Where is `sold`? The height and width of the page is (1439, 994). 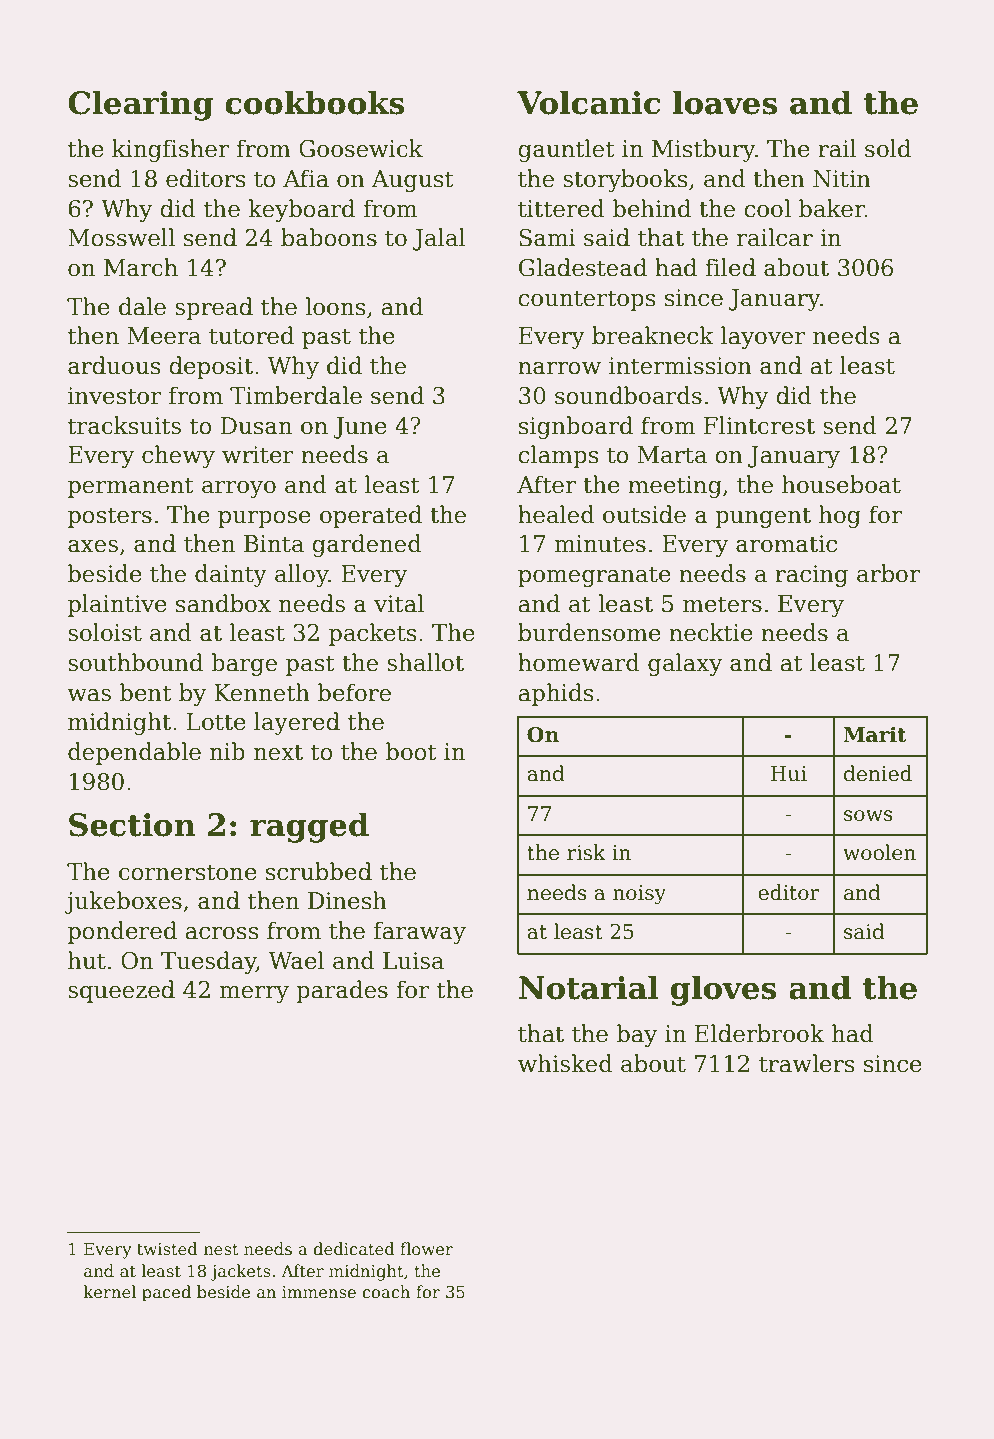
sold is located at coordinates (888, 148).
